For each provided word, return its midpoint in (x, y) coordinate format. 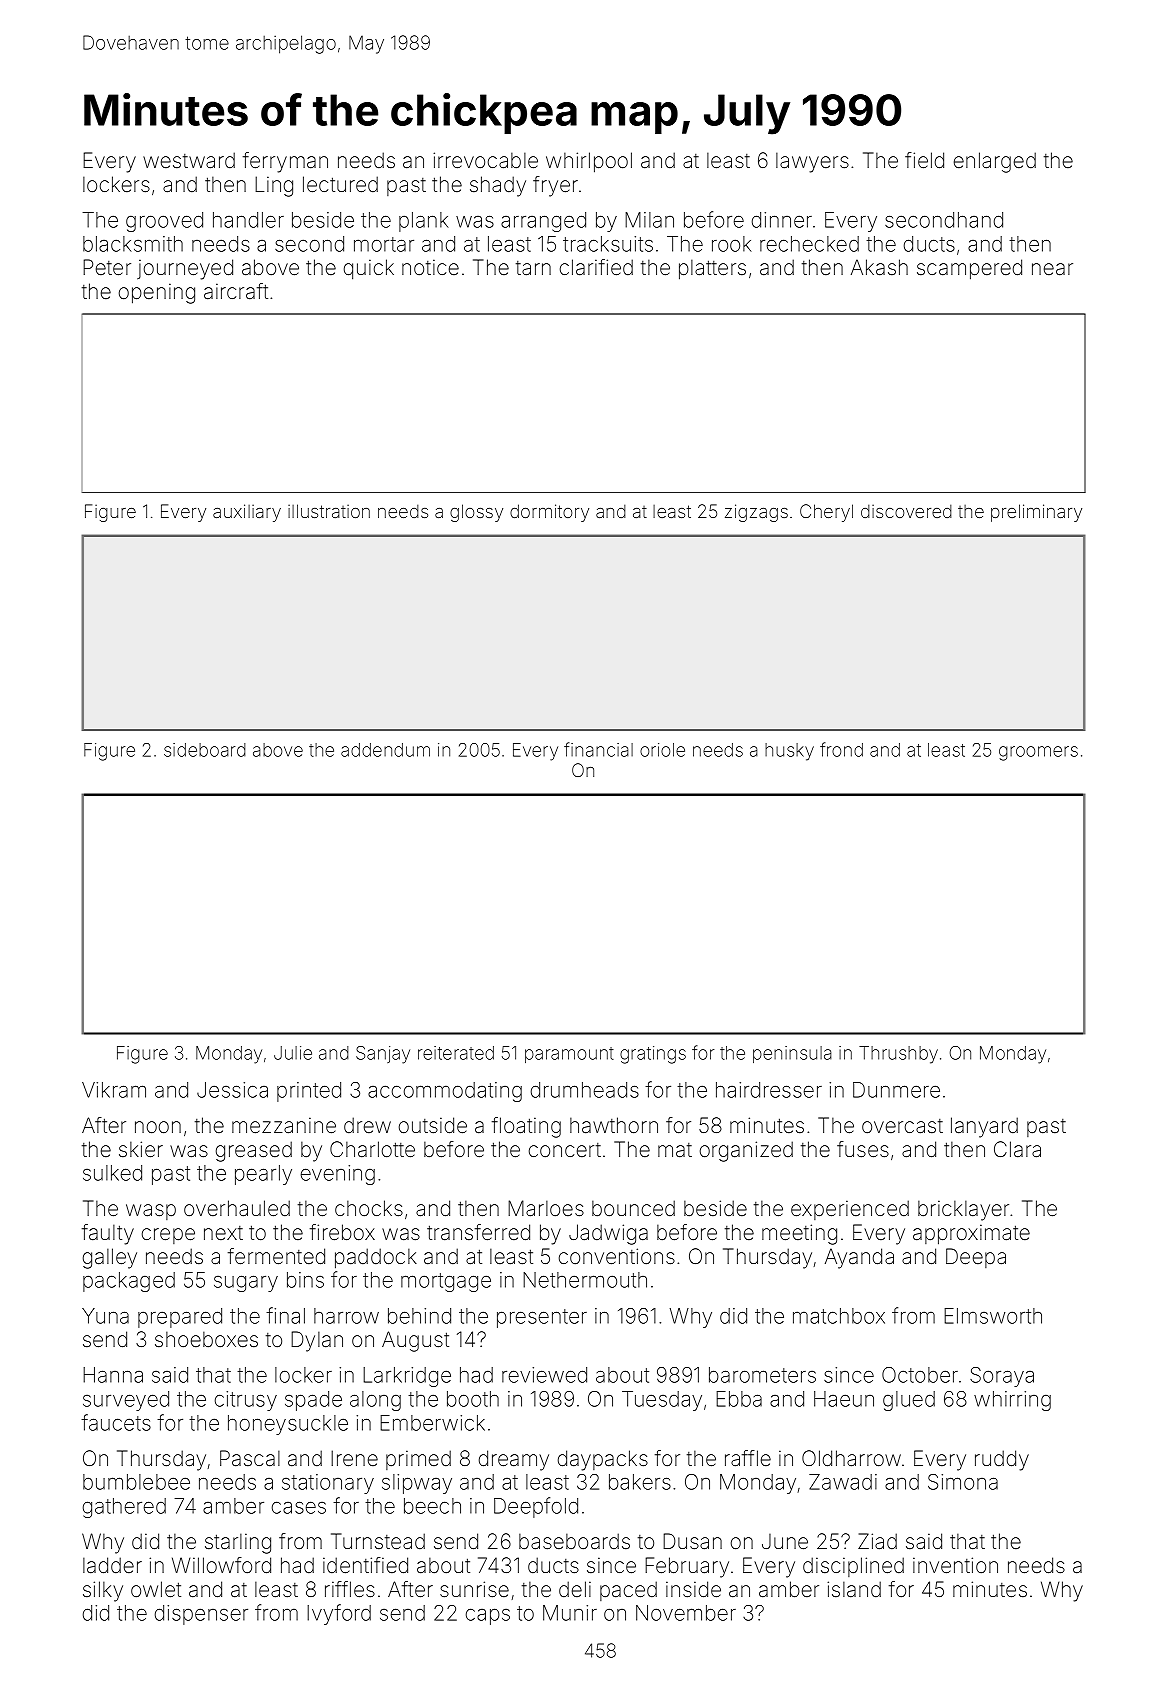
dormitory (549, 513)
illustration (329, 511)
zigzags (756, 513)
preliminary (1036, 513)
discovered (906, 511)
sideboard (205, 750)
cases (299, 1508)
